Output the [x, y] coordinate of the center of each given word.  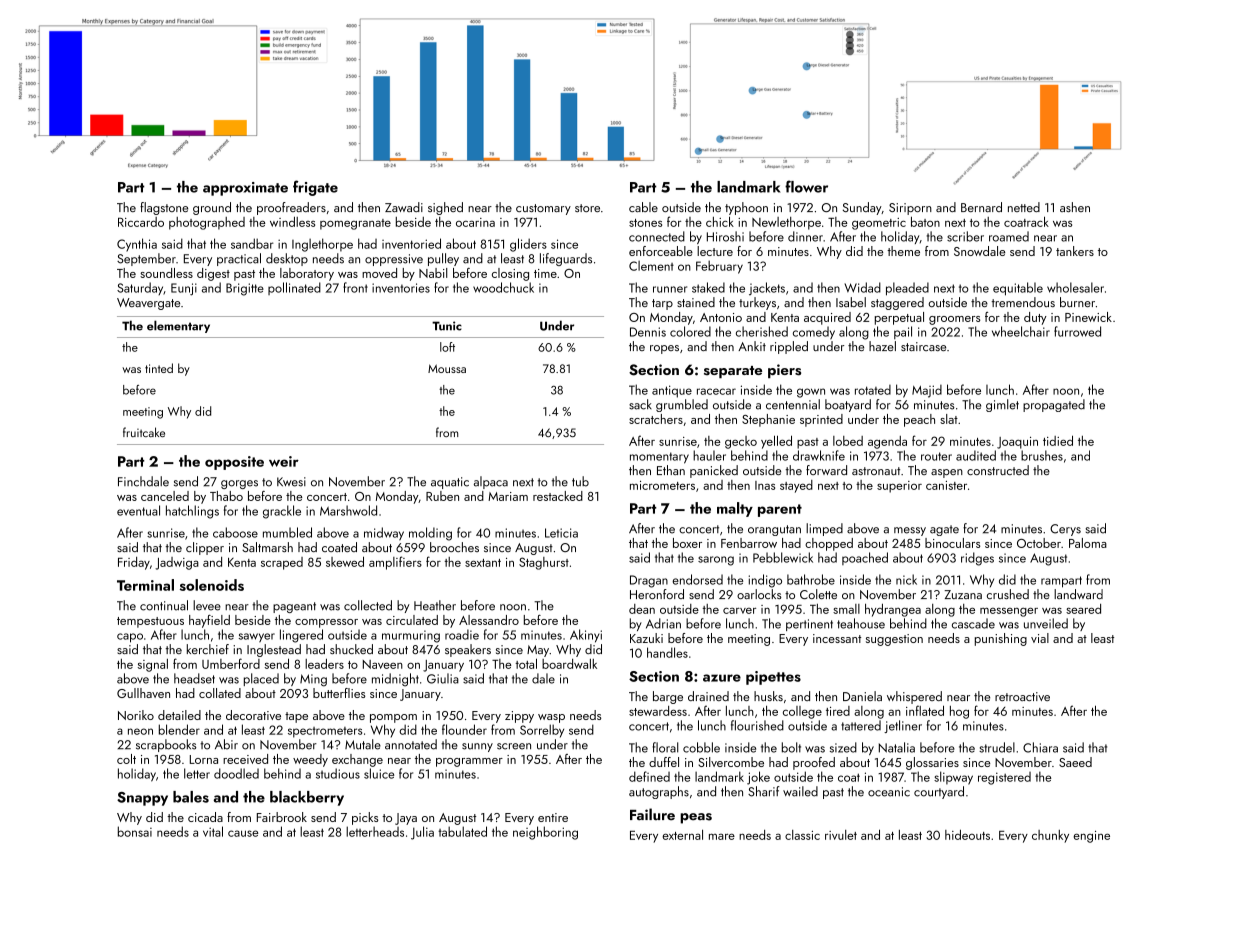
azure [722, 678]
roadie [462, 634]
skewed [345, 561]
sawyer [257, 638]
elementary [178, 326]
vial [1040, 638]
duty [1035, 318]
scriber [965, 236]
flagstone [164, 208]
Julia [422, 833]
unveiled [1046, 623]
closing [510, 274]
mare [722, 836]
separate [733, 372]
